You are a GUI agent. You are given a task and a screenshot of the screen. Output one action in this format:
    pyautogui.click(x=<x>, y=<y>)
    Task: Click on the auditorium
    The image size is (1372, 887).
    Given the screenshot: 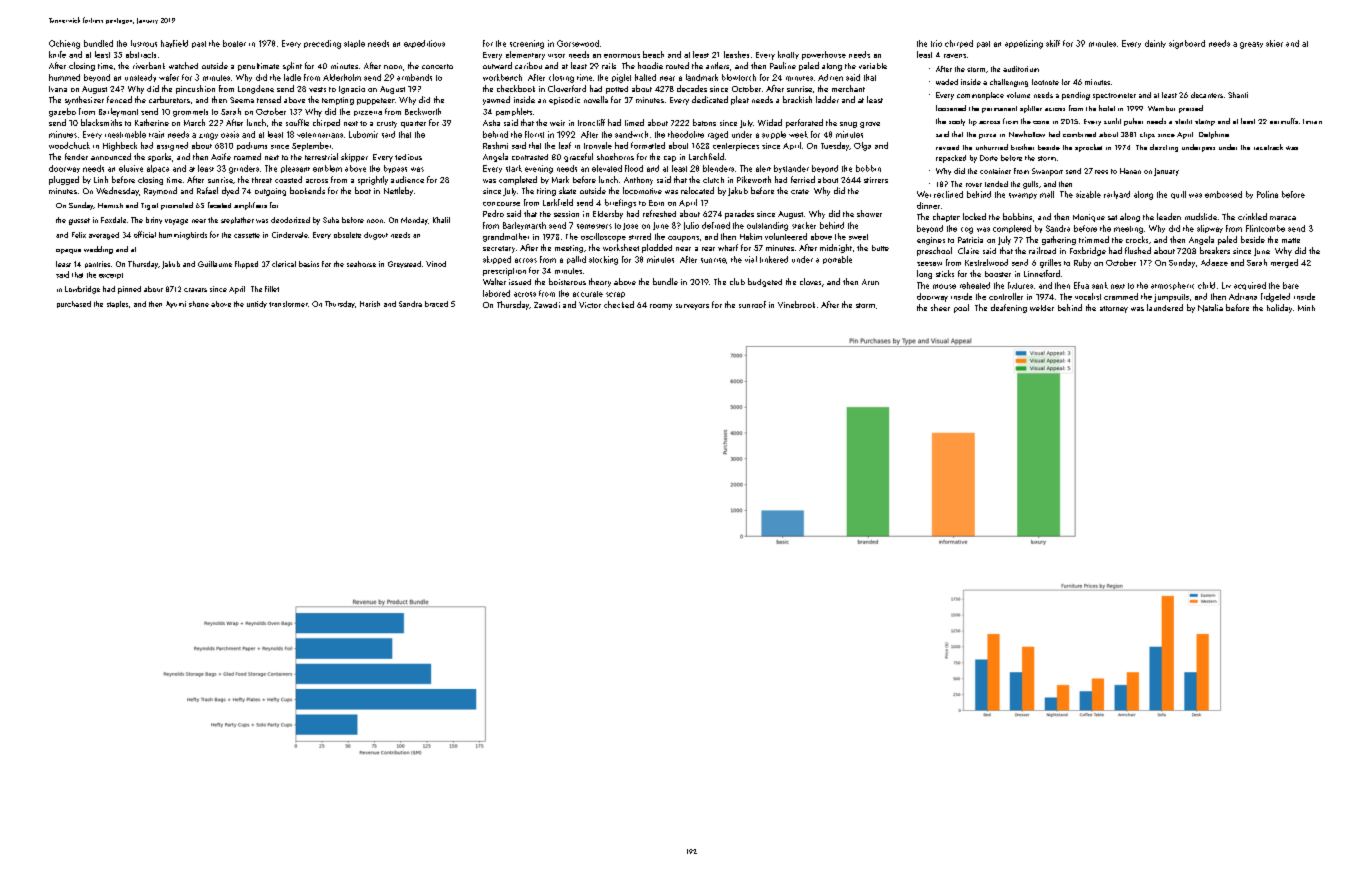 What is the action you would take?
    pyautogui.click(x=1021, y=69)
